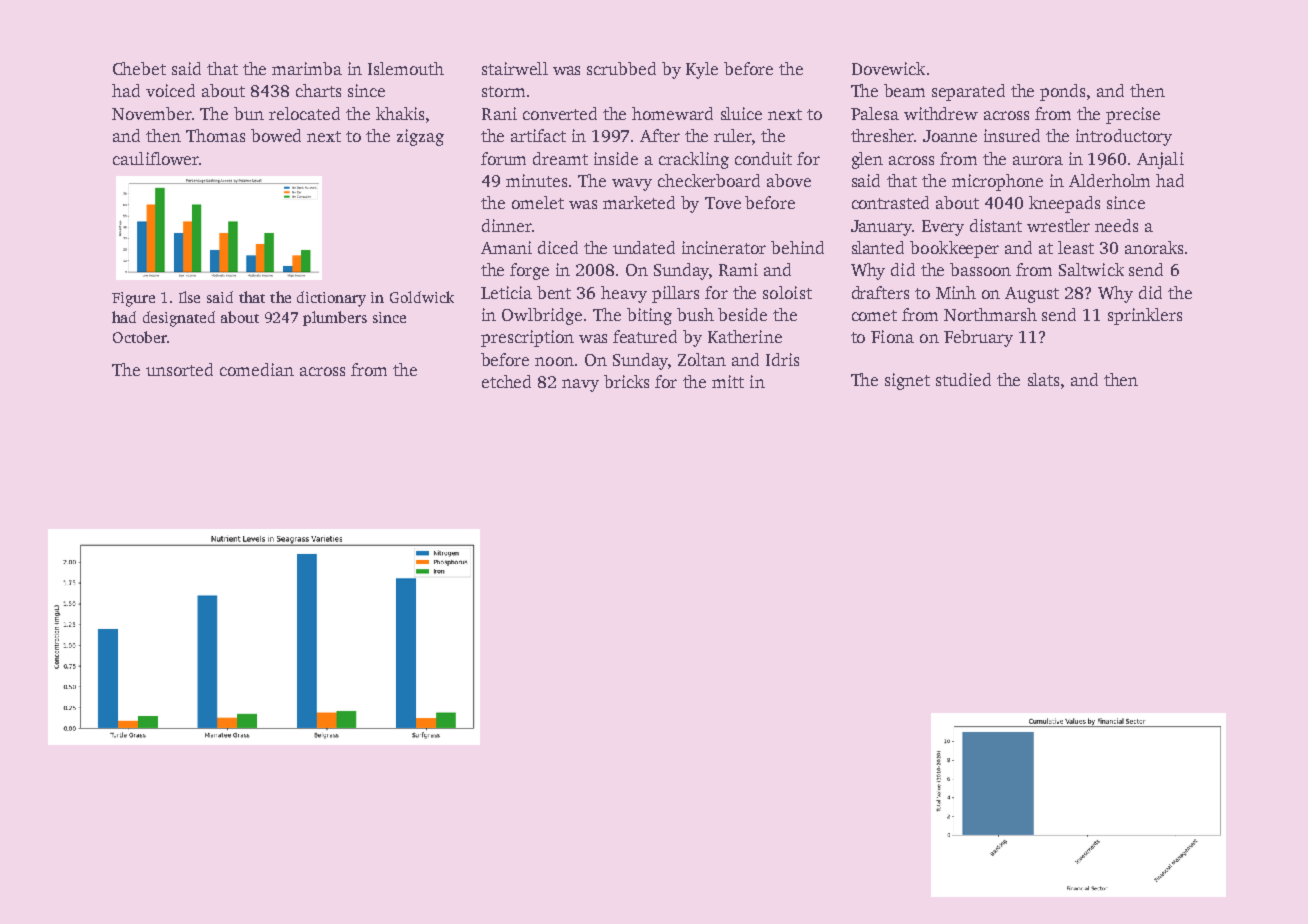 This screenshot has height=924, width=1308. What do you see at coordinates (503, 91) in the screenshot?
I see `storm` at bounding box center [503, 91].
